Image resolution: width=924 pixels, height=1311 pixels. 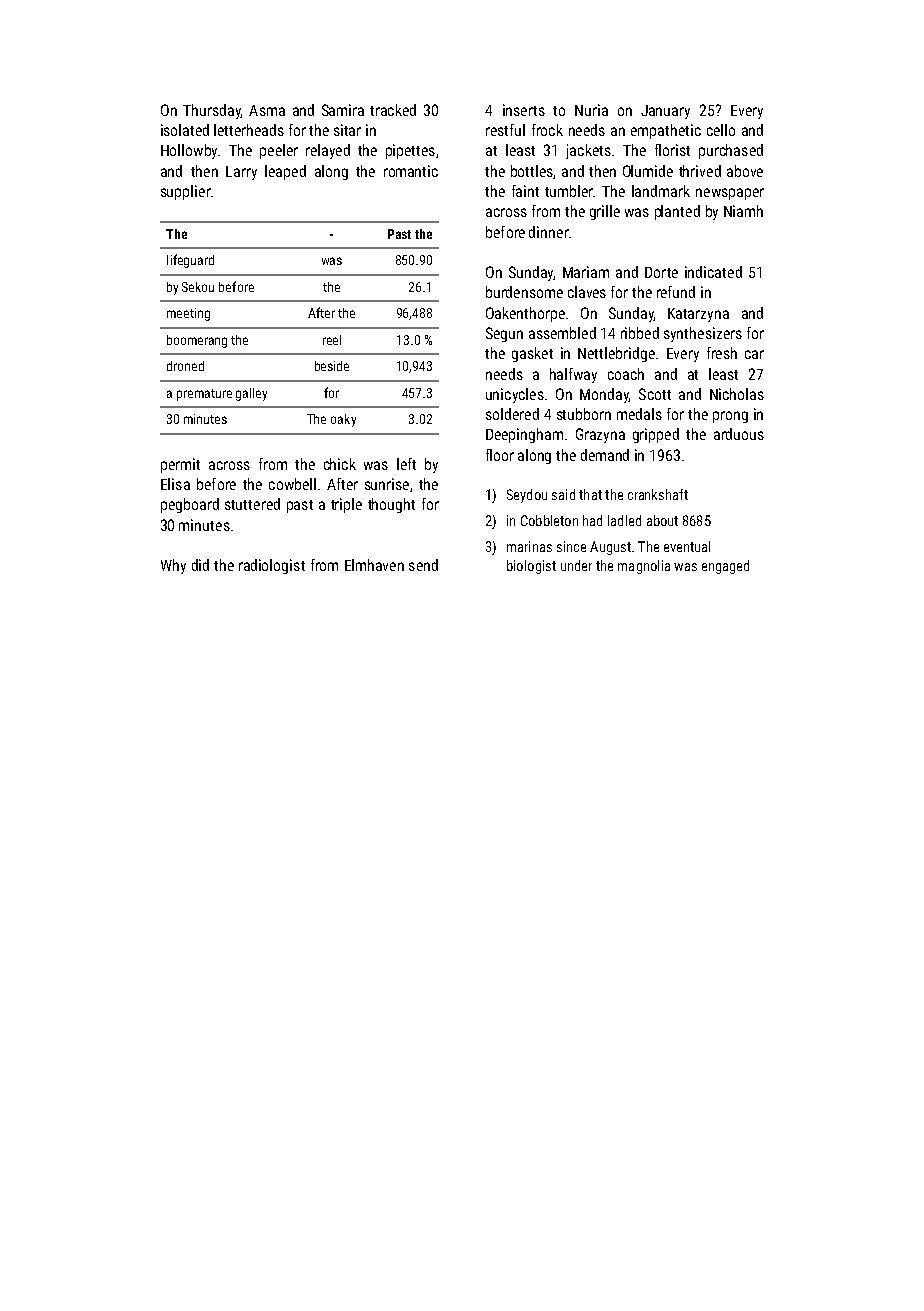 What do you see at coordinates (332, 340) in the page?
I see `reel` at bounding box center [332, 340].
